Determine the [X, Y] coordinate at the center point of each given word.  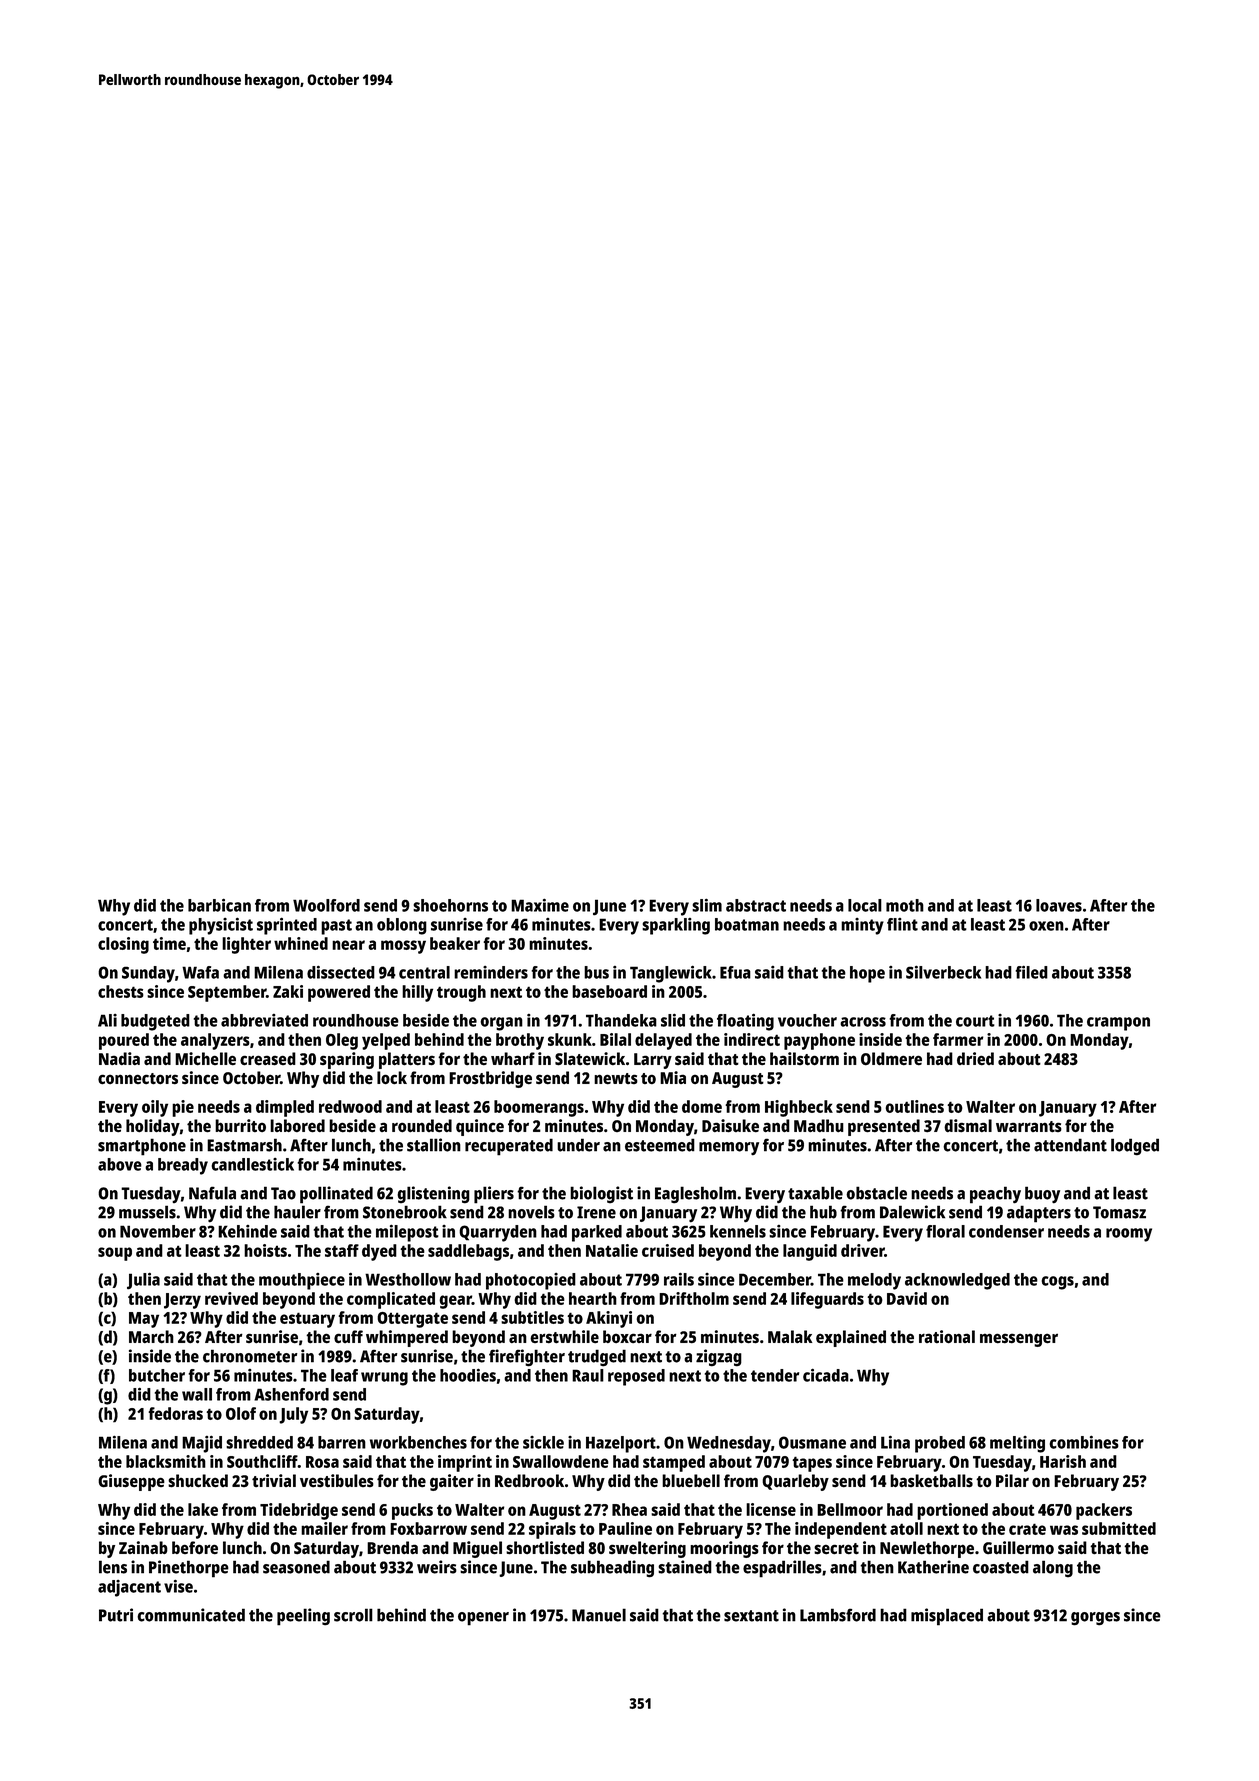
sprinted [287, 926]
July [293, 1415]
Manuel [599, 1615]
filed [1031, 972]
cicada [826, 1375]
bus [596, 972]
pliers [494, 1195]
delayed [663, 1041]
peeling [303, 1617]
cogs [1058, 1283]
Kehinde [247, 1231]
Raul [588, 1375]
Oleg [342, 1041]
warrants [1029, 1127]
